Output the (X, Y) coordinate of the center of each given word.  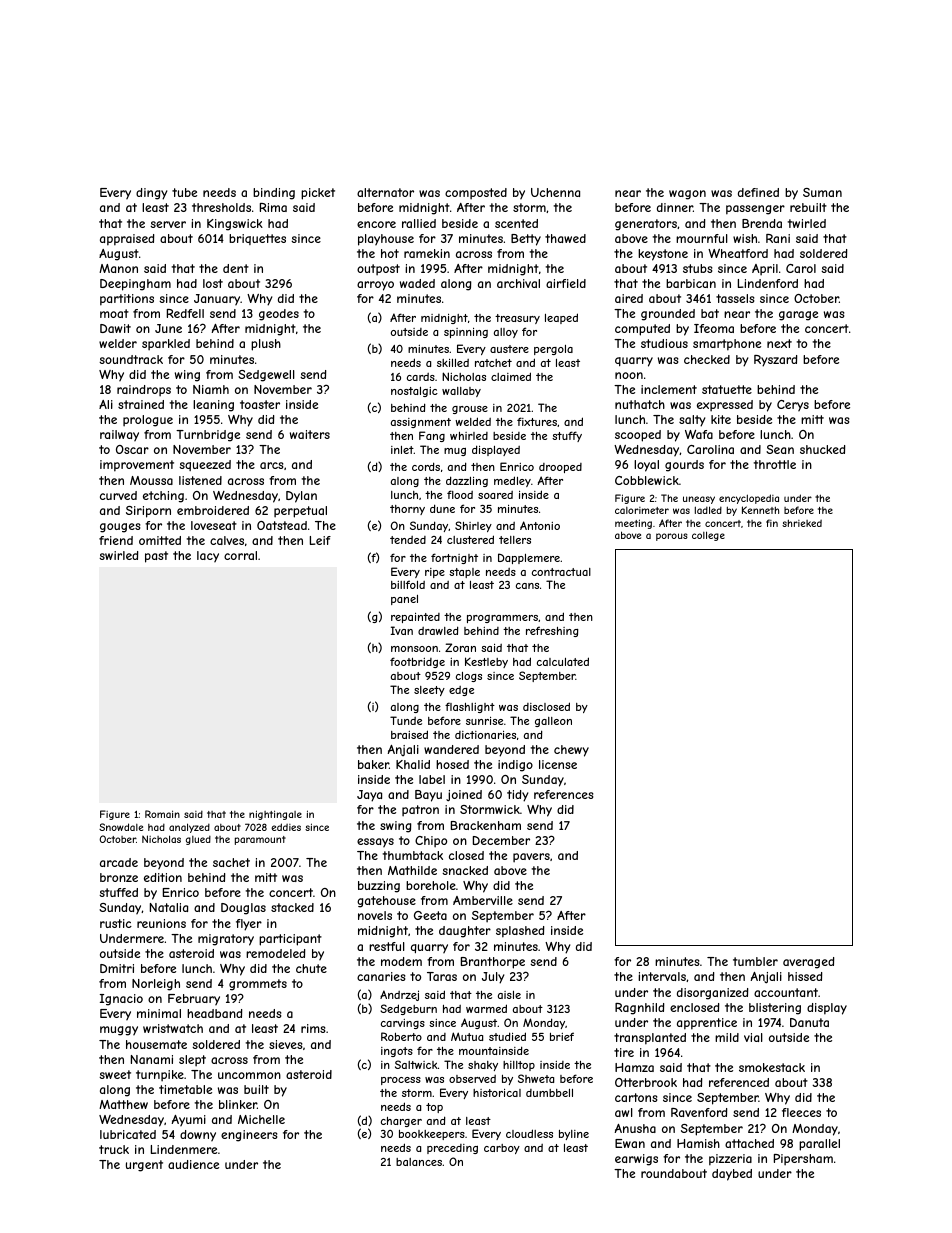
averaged (808, 963)
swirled (118, 555)
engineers (249, 1136)
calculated (563, 661)
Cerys (793, 406)
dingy (151, 194)
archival (518, 283)
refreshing (552, 631)
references (563, 794)
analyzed (189, 828)
